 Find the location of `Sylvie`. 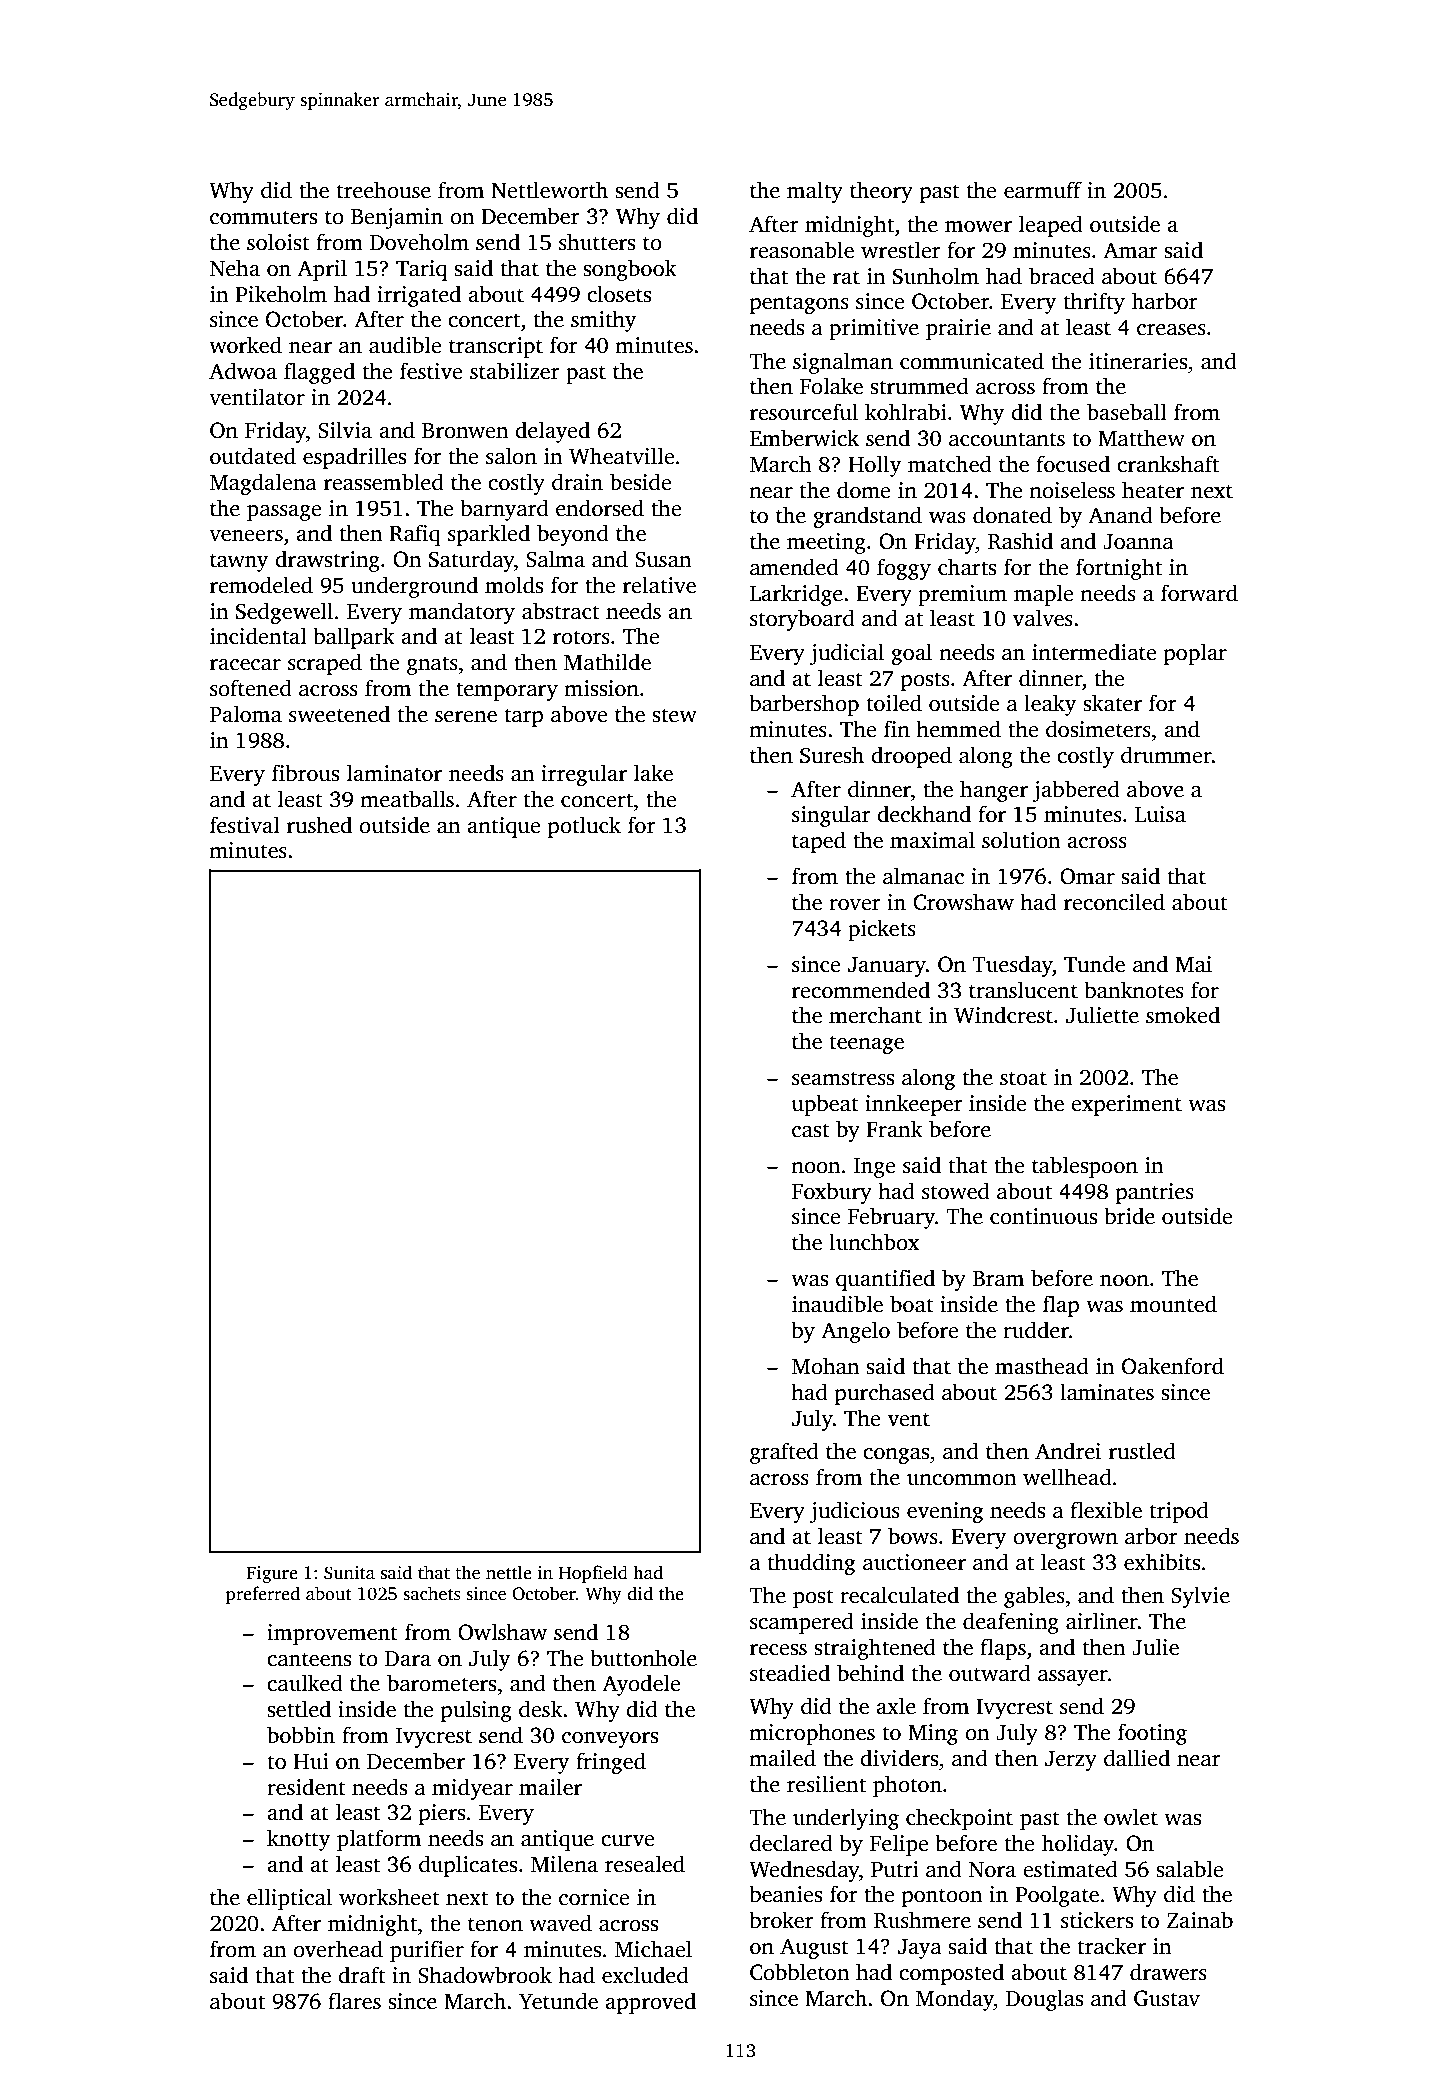

Sylvie is located at coordinates (1200, 1597).
